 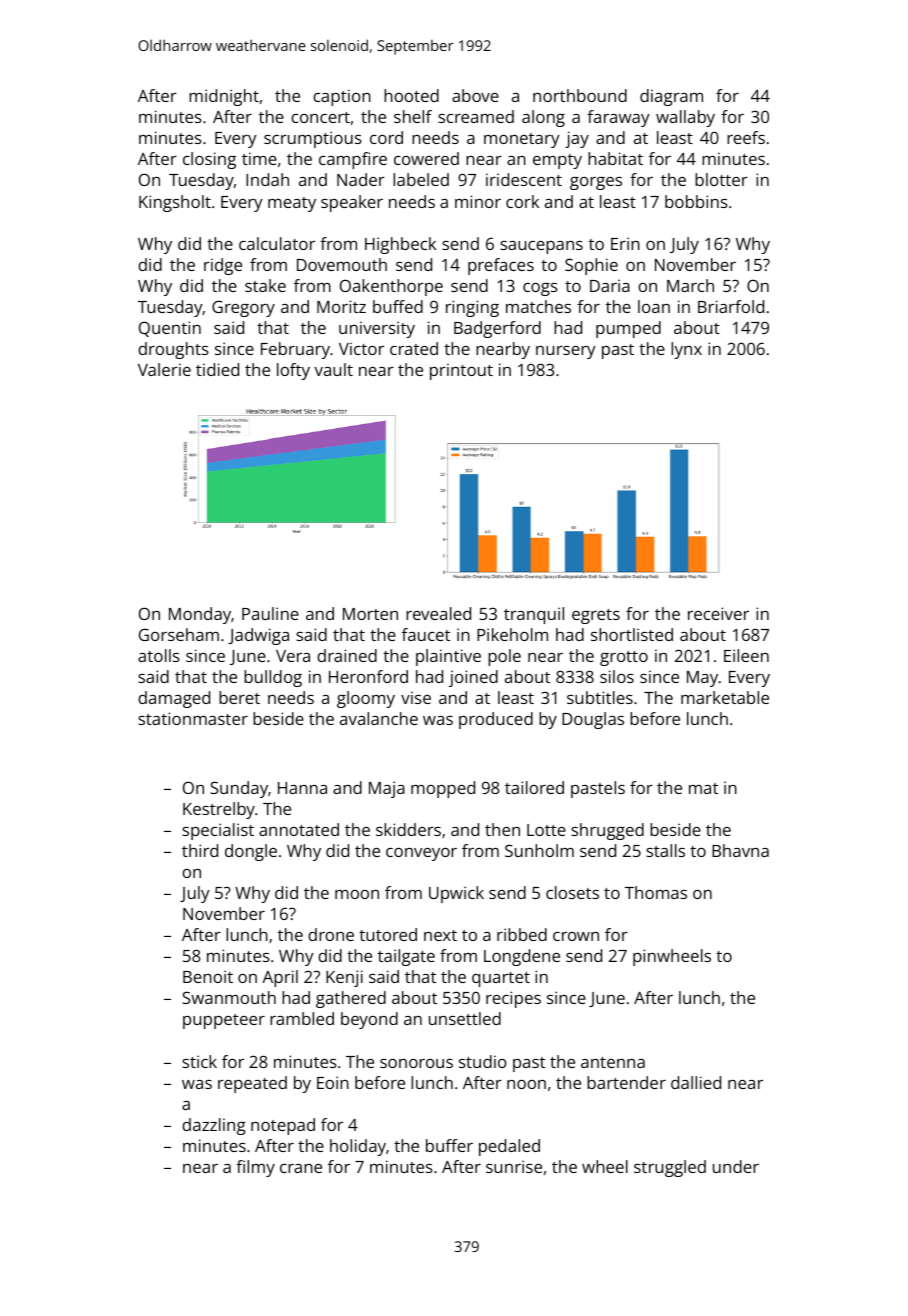 I want to click on revealed, so click(x=438, y=613).
